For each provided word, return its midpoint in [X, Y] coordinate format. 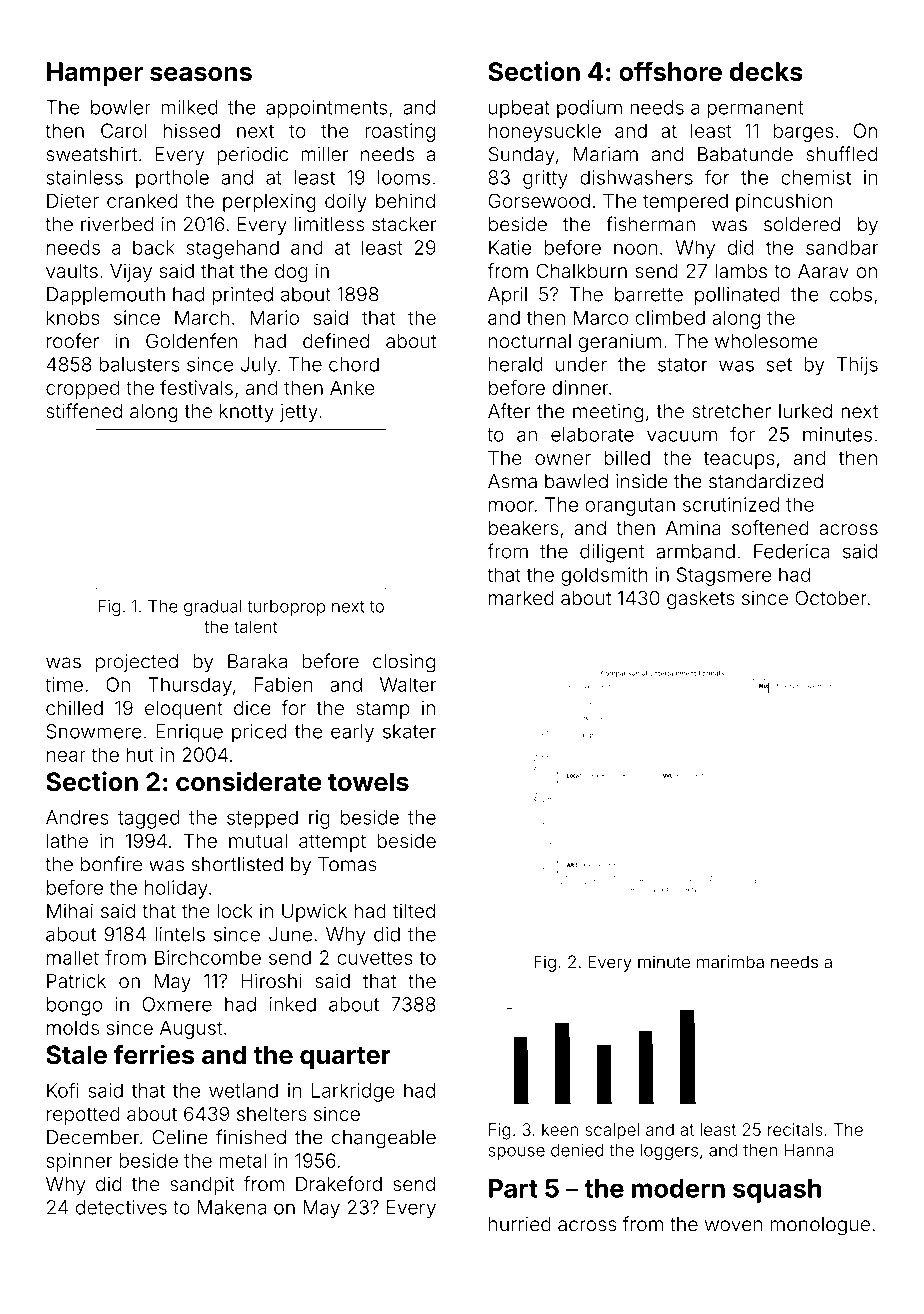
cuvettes [374, 958]
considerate [248, 781]
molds [73, 1027]
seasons [201, 74]
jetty [298, 413]
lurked [805, 411]
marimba [730, 961]
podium [589, 109]
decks [766, 71]
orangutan [630, 507]
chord [354, 364]
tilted [414, 910]
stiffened [84, 411]
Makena [232, 1207]
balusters [139, 364]
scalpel [612, 1131]
